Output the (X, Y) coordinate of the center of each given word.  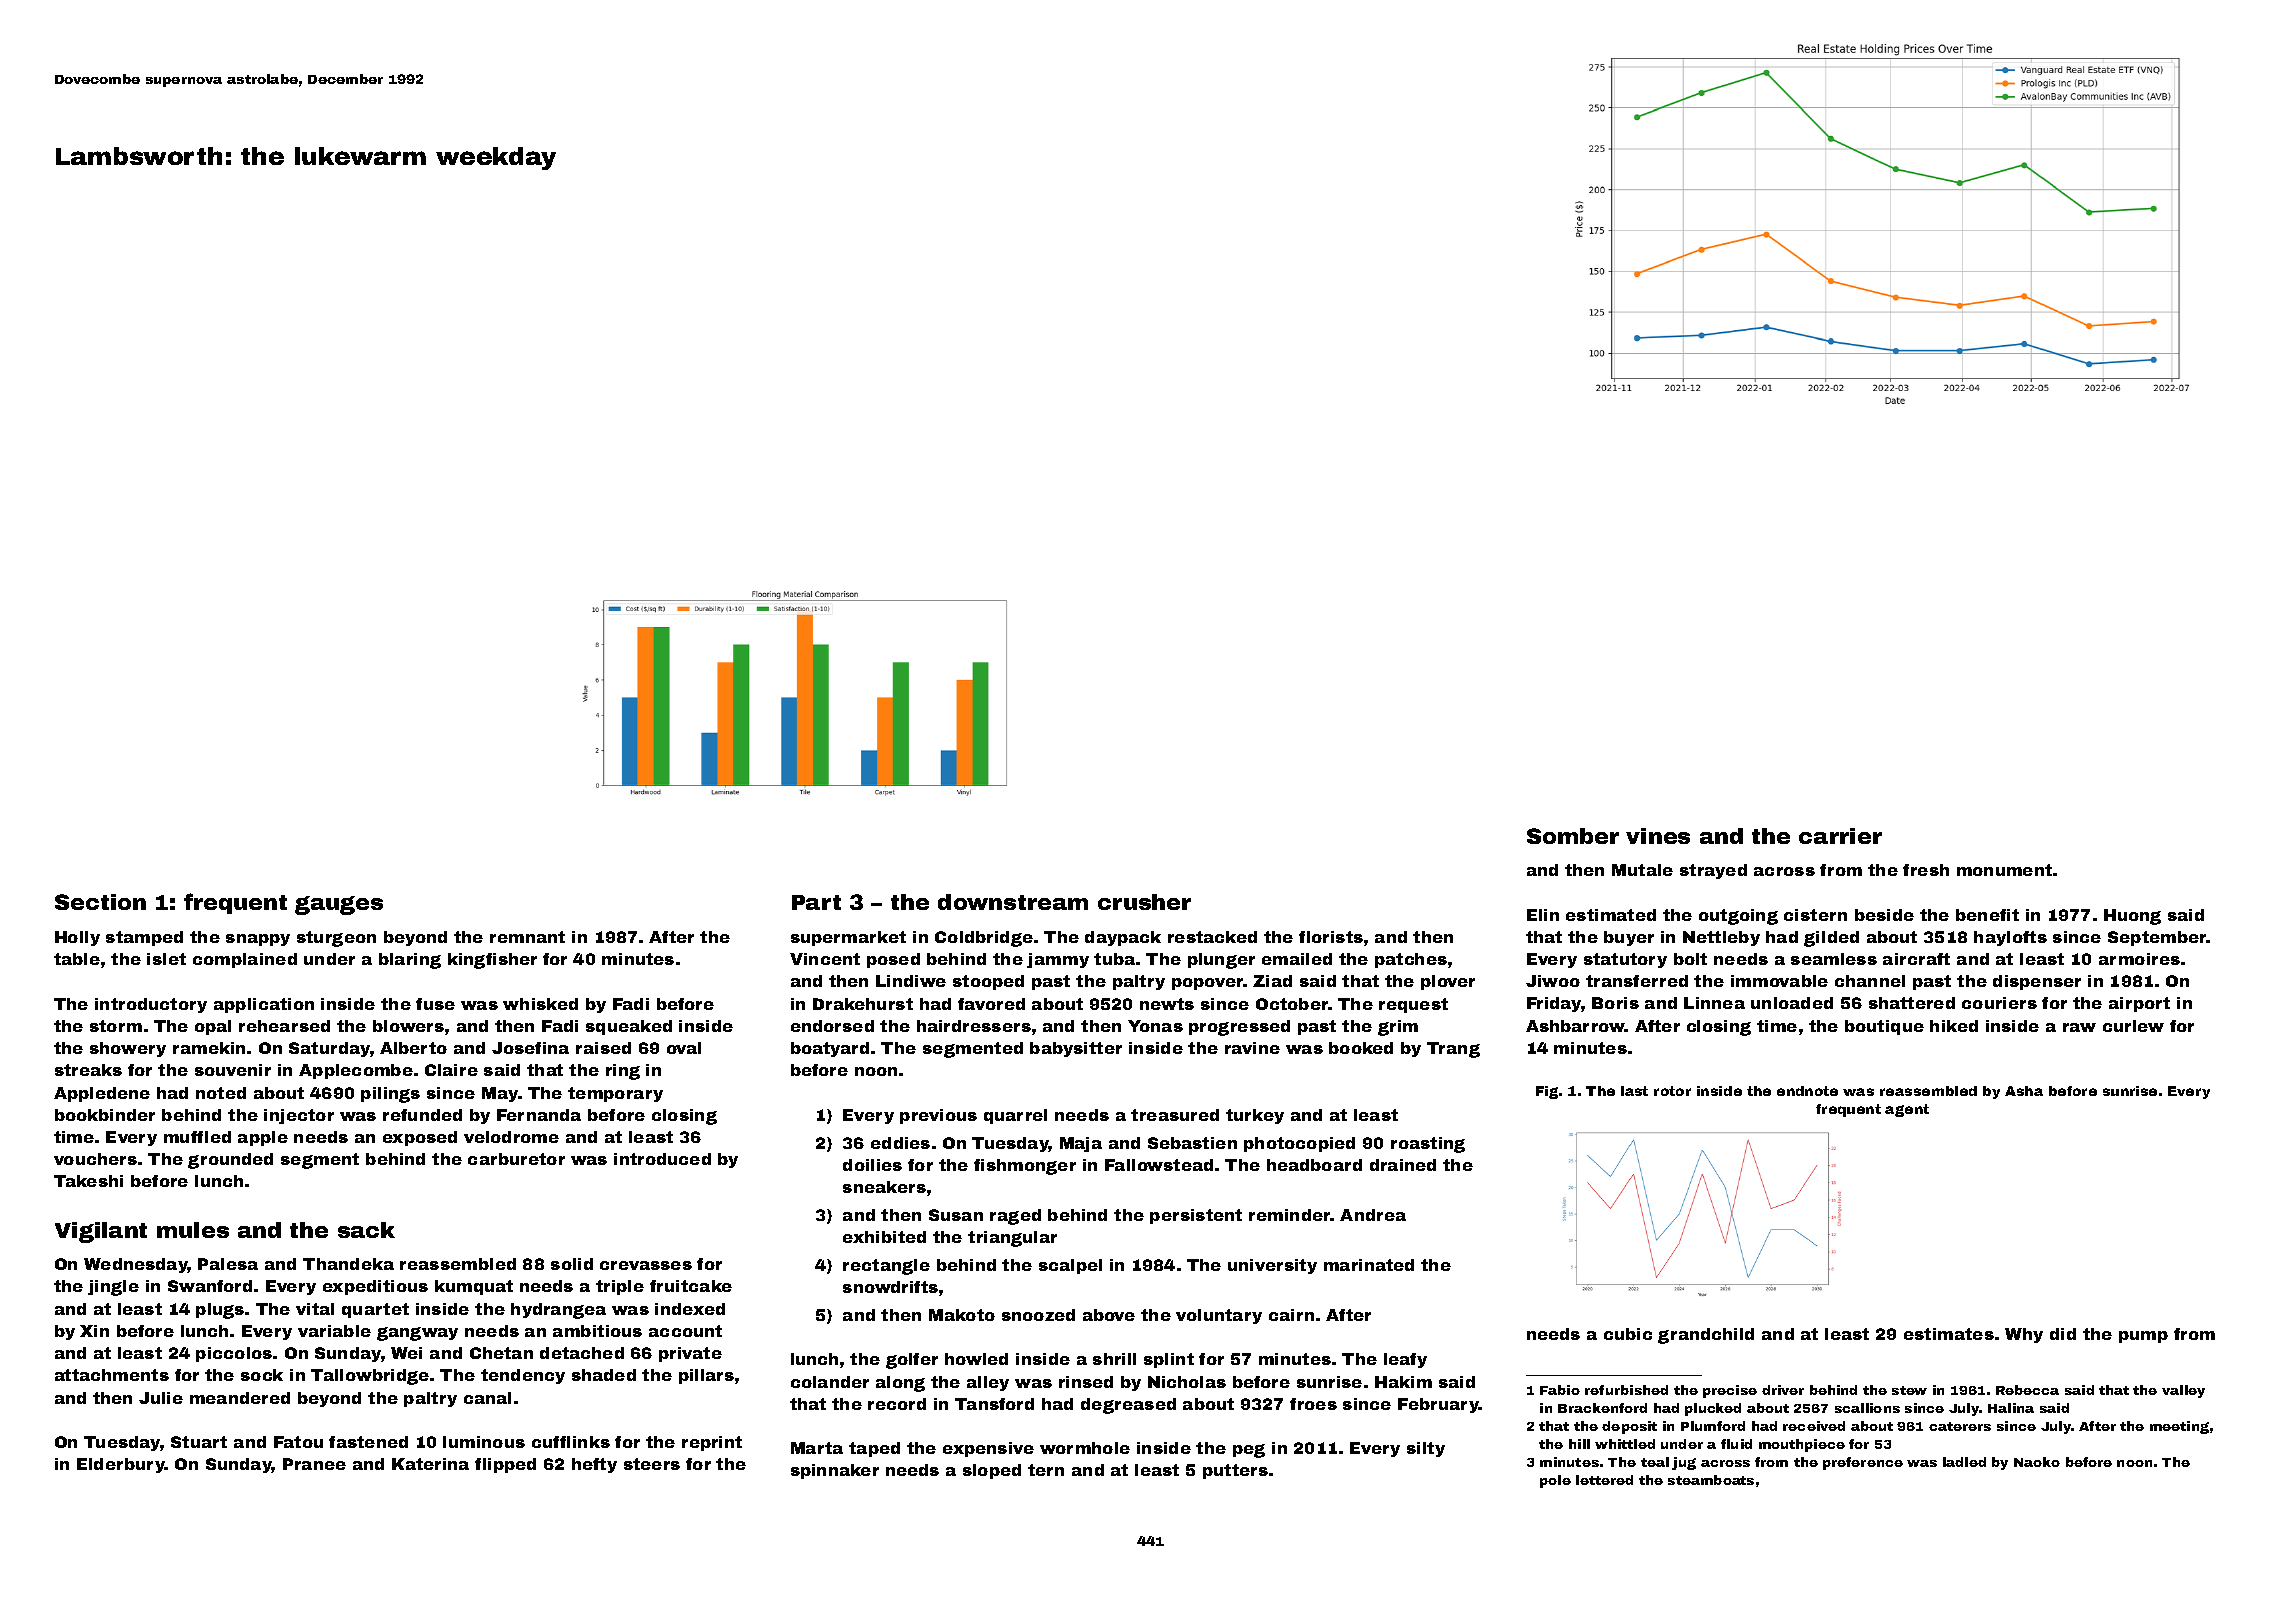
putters (1235, 1471)
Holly (77, 938)
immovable (1779, 981)
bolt (1690, 959)
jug (1684, 1463)
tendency (523, 1376)
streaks (88, 1070)
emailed (1297, 959)
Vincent (825, 959)
